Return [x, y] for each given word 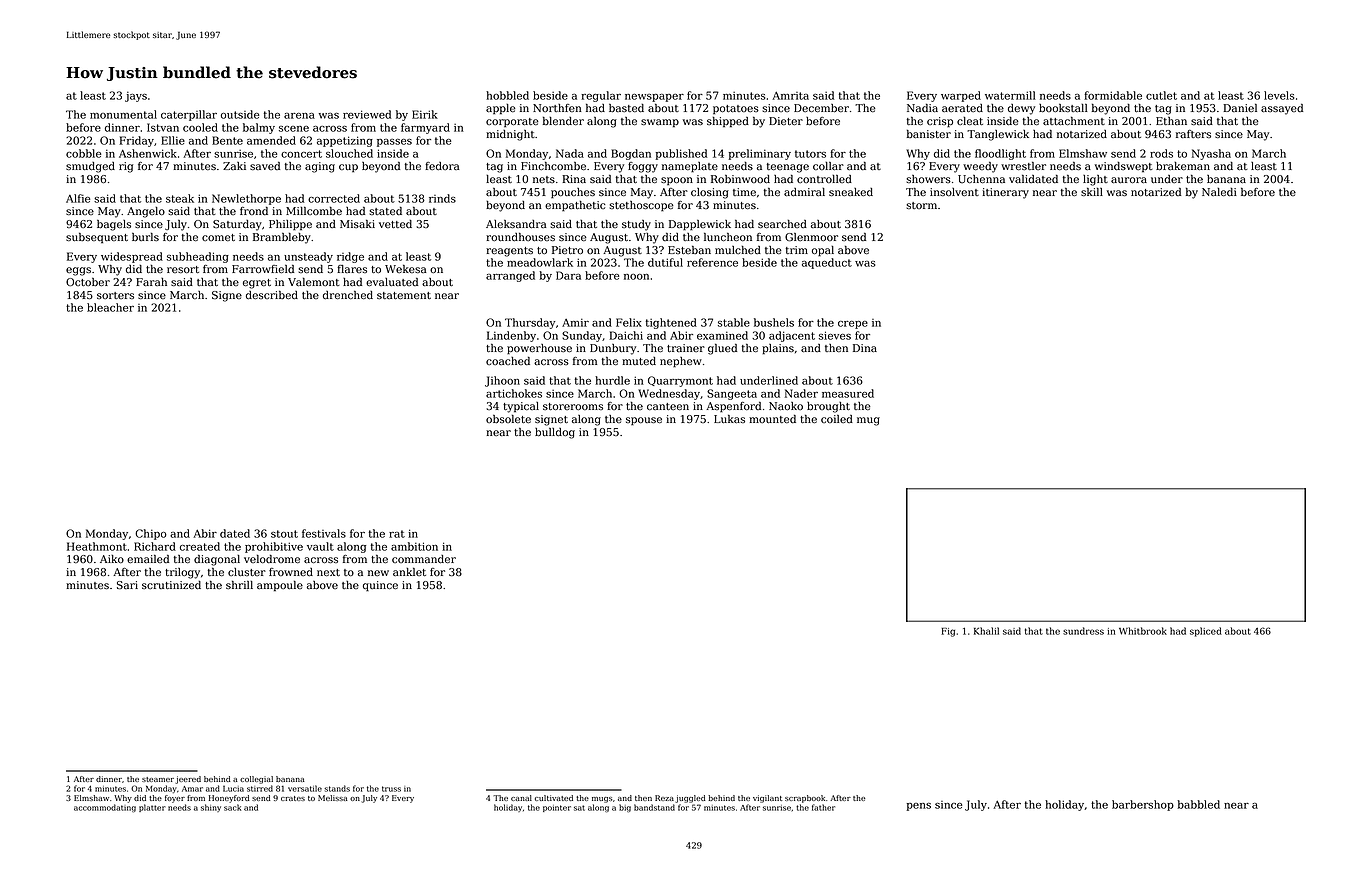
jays [136, 97]
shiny [211, 808]
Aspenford [733, 407]
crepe [853, 325]
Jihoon [502, 381]
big [625, 808]
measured [848, 393]
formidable [1113, 95]
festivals [324, 533]
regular [601, 96]
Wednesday [669, 394]
